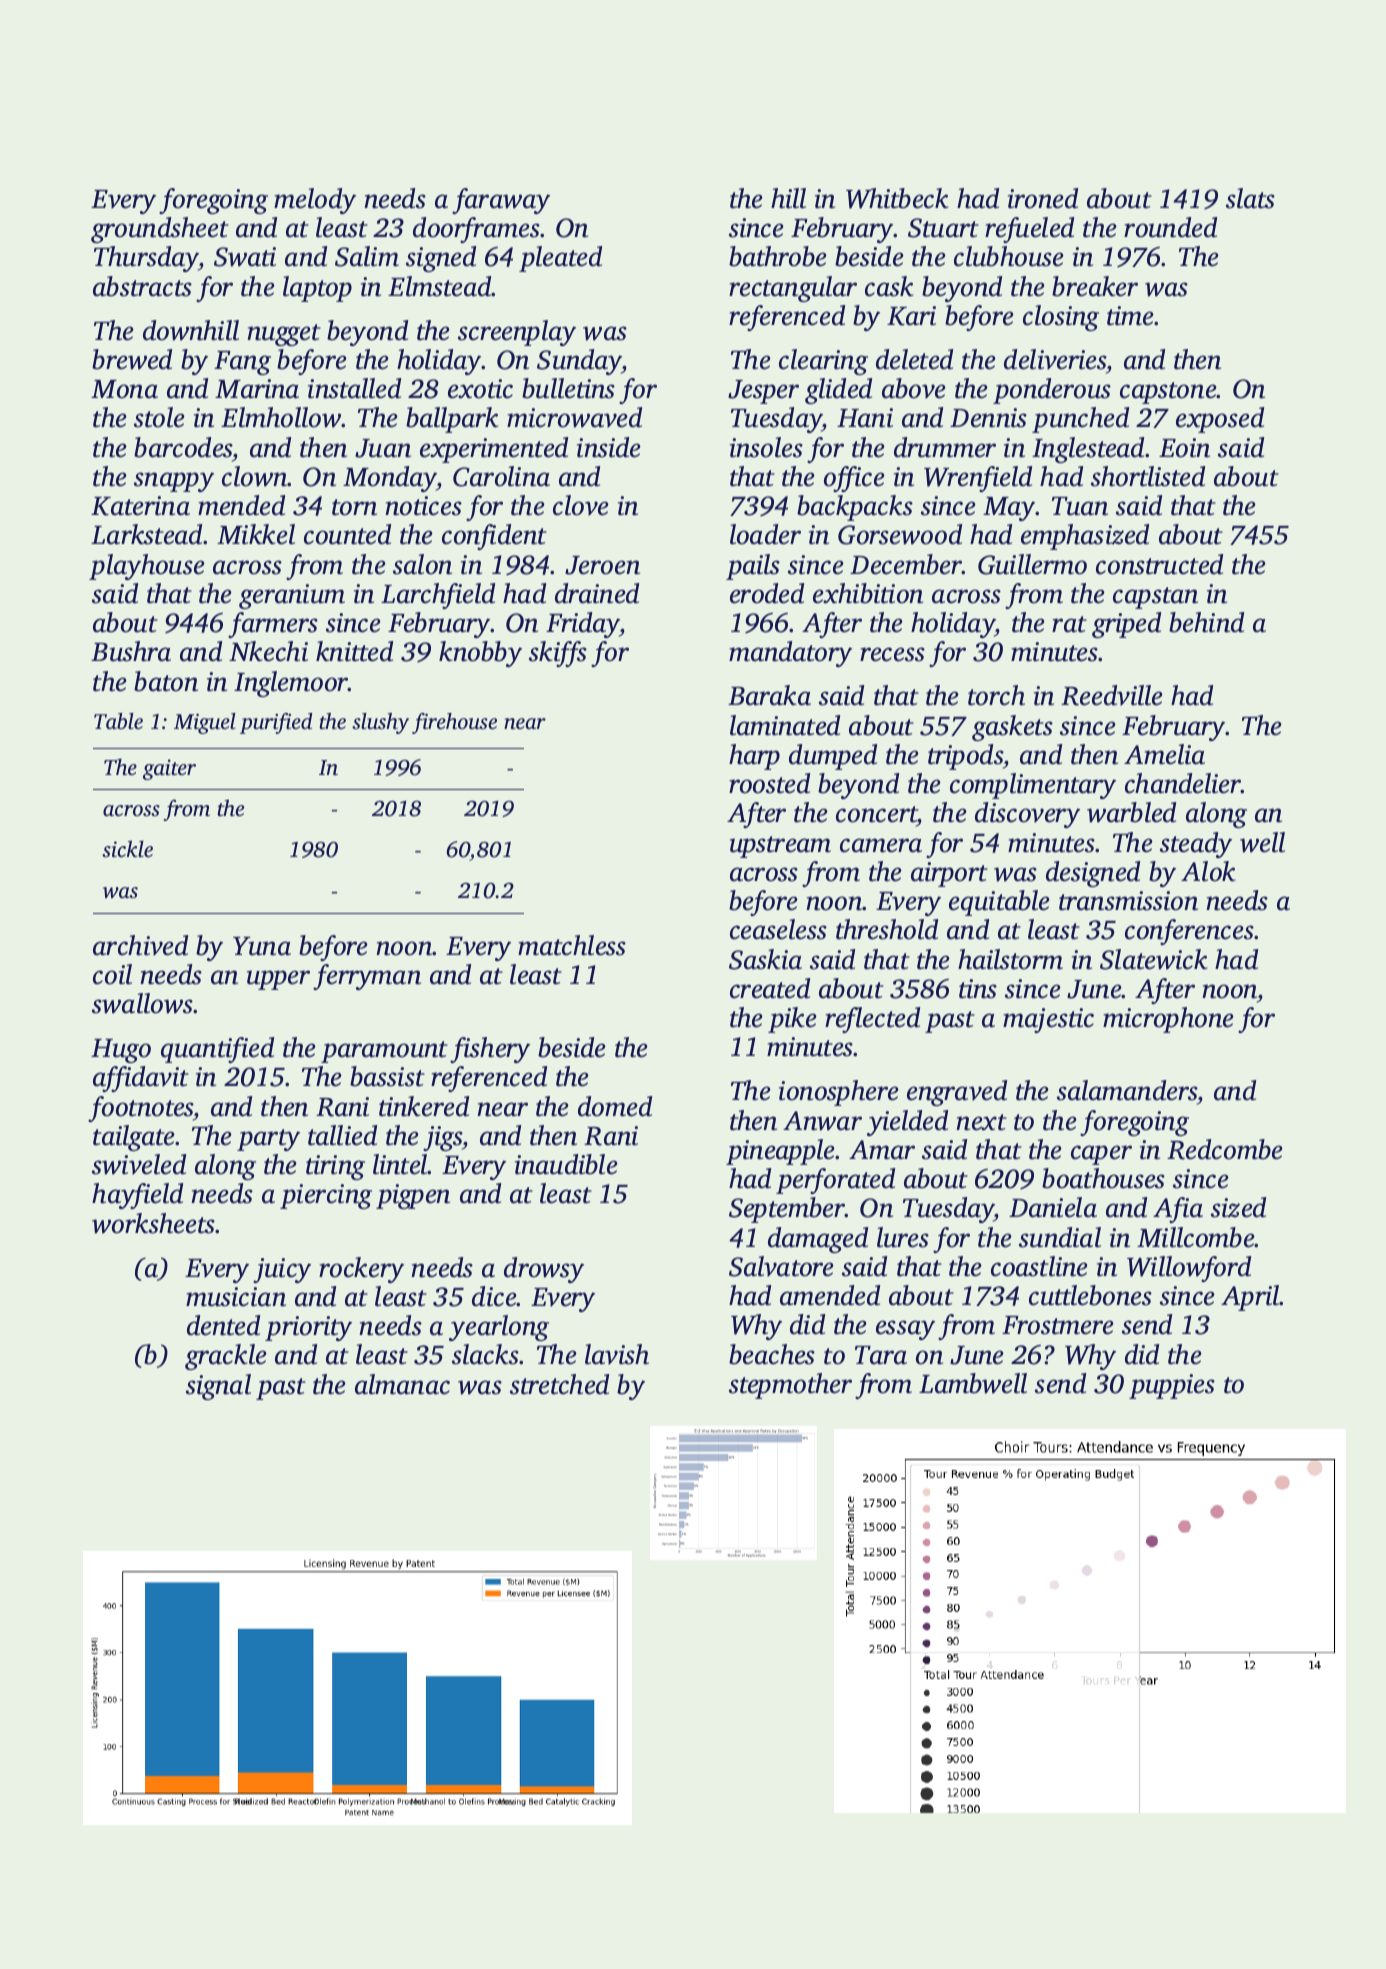 The image size is (1386, 1969). I want to click on stepmother, so click(790, 1386).
